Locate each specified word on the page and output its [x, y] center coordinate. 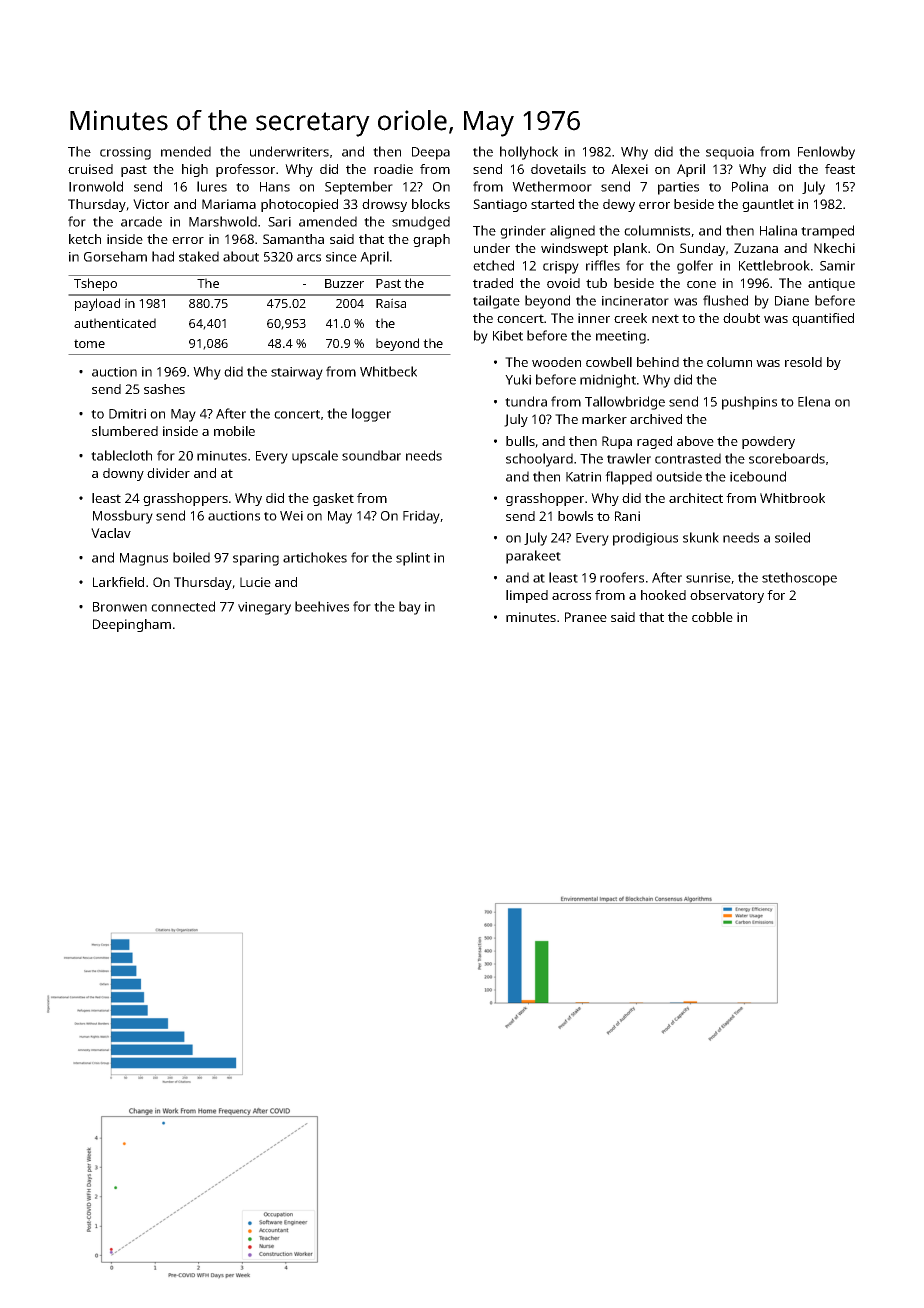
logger [371, 415]
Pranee [586, 617]
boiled [191, 557]
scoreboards [787, 458]
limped [527, 596]
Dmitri [127, 414]
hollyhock [529, 153]
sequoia [730, 153]
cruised [90, 169]
